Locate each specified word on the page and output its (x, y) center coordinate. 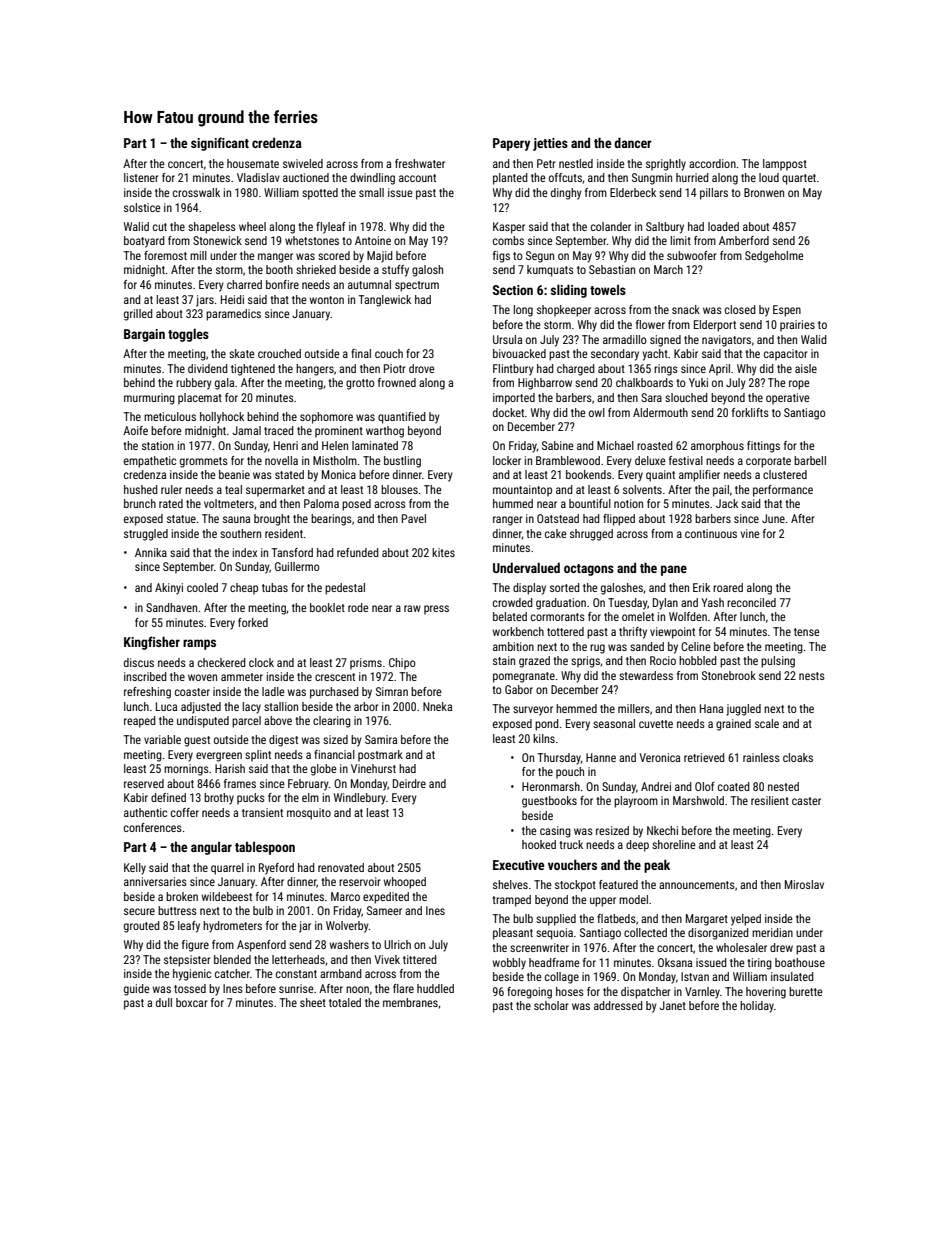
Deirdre (409, 783)
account (417, 178)
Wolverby (347, 927)
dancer (633, 142)
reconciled (751, 602)
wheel (252, 226)
